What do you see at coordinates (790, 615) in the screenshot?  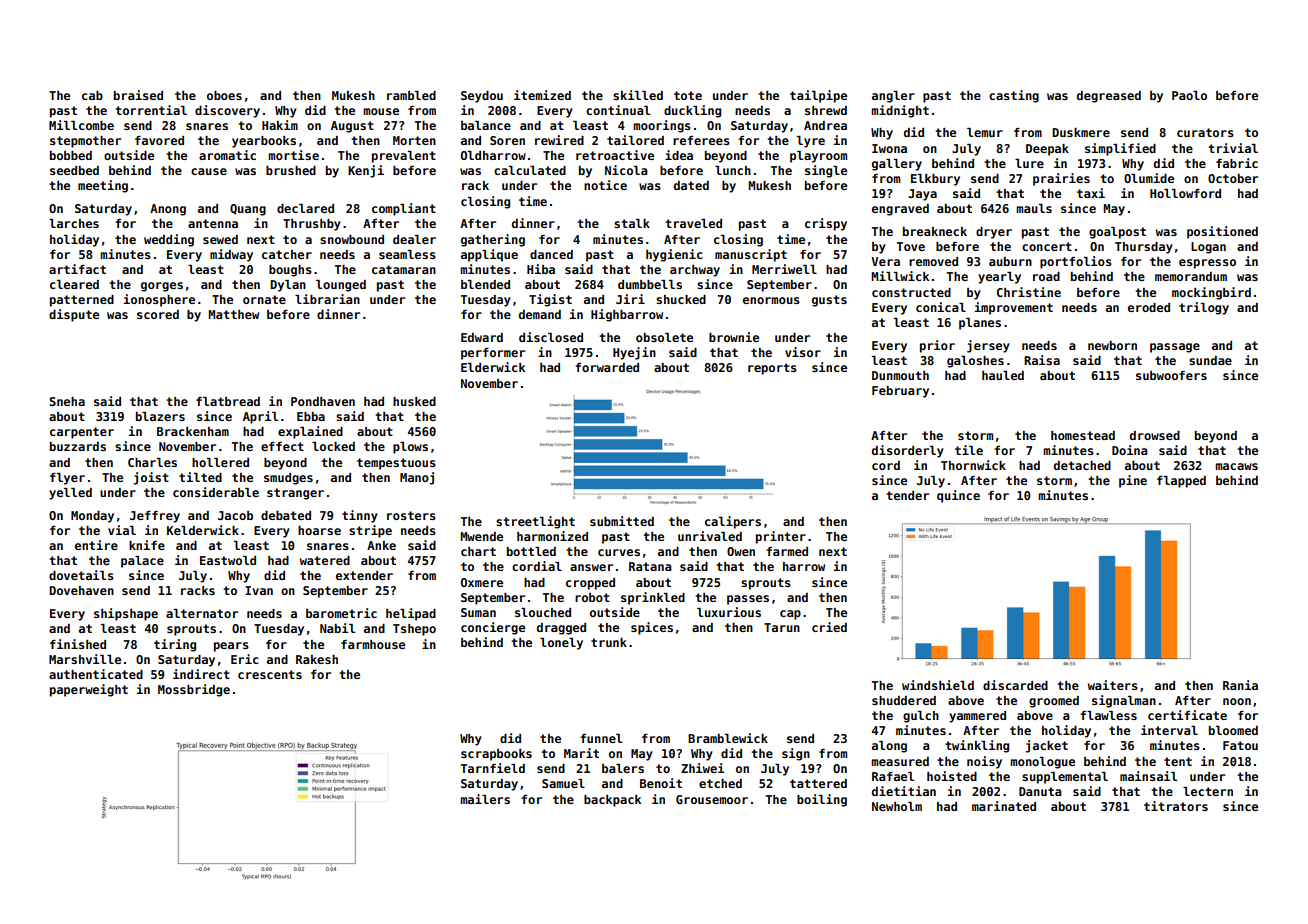 I see `cap` at bounding box center [790, 615].
